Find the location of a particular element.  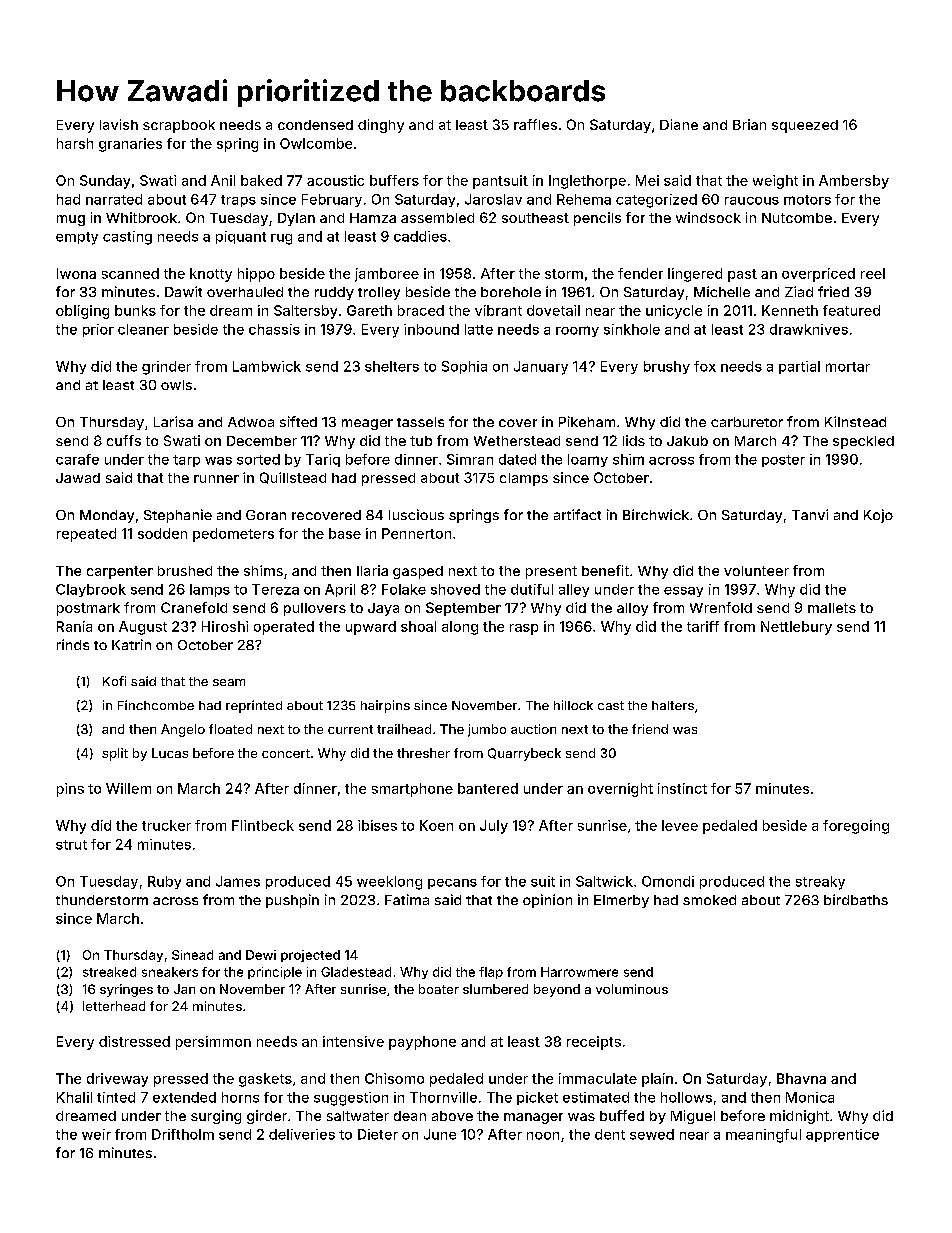

cuffs is located at coordinates (124, 440).
